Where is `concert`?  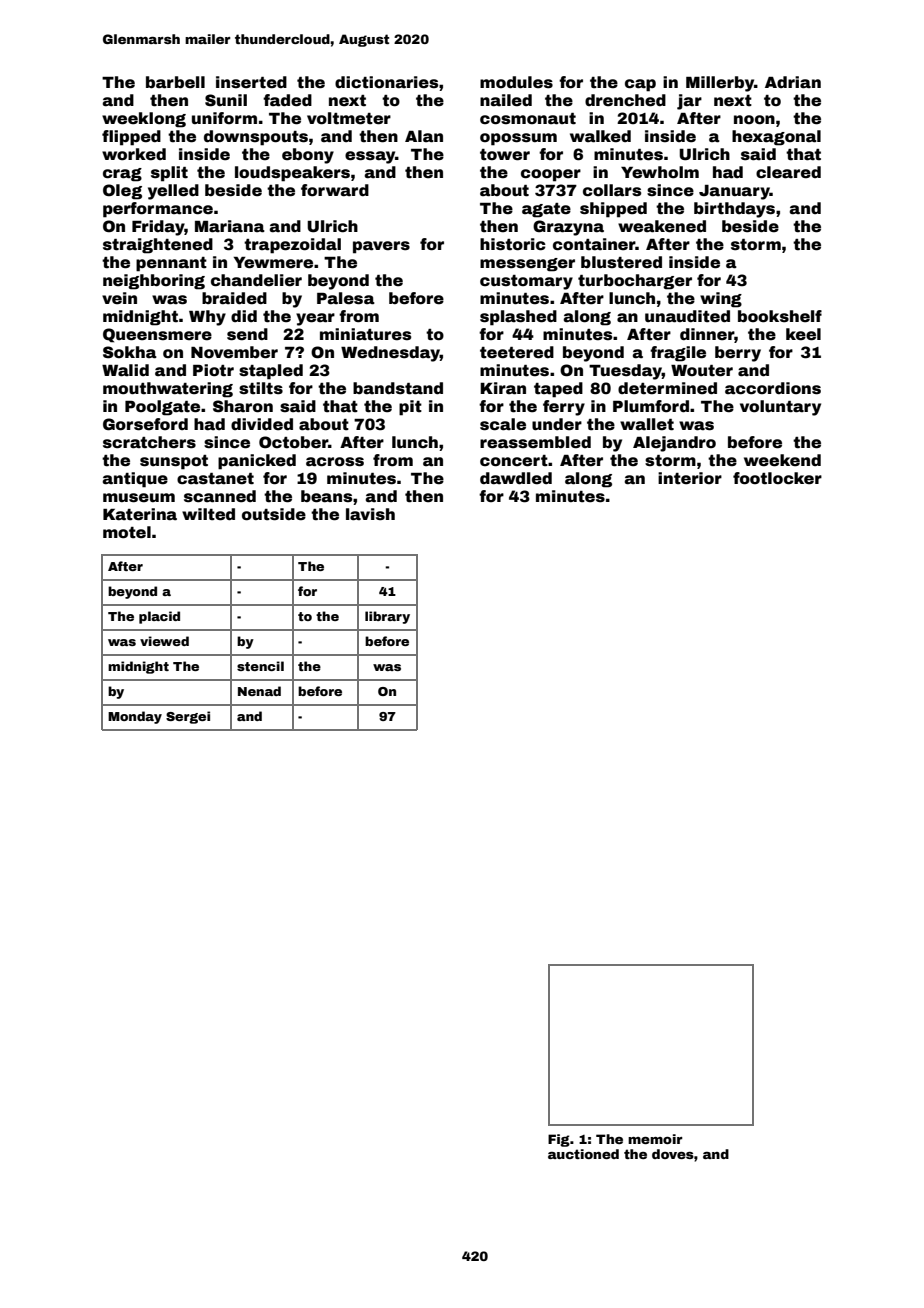
concert is located at coordinates (514, 461).
